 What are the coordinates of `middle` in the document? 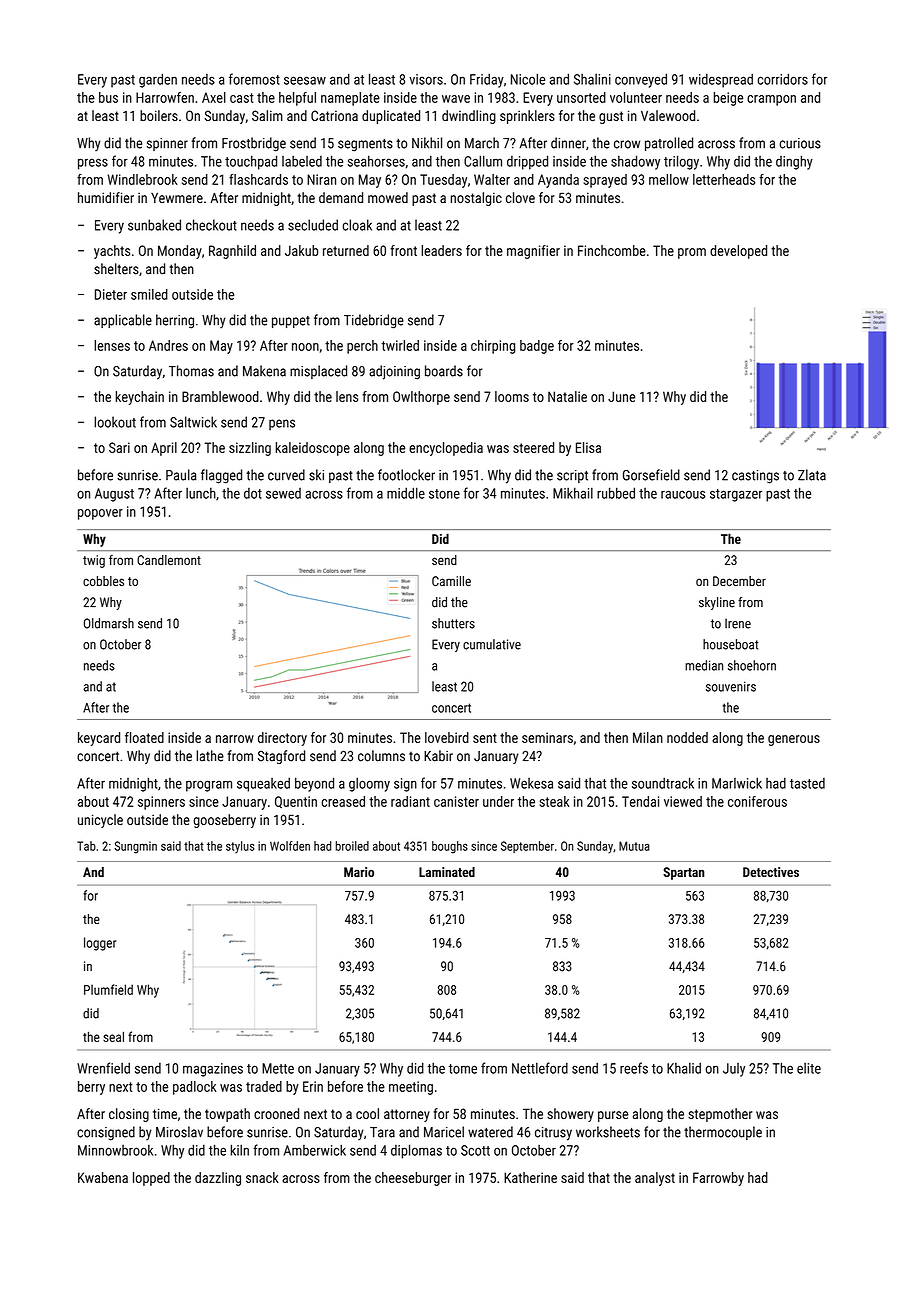 It's located at (406, 493).
